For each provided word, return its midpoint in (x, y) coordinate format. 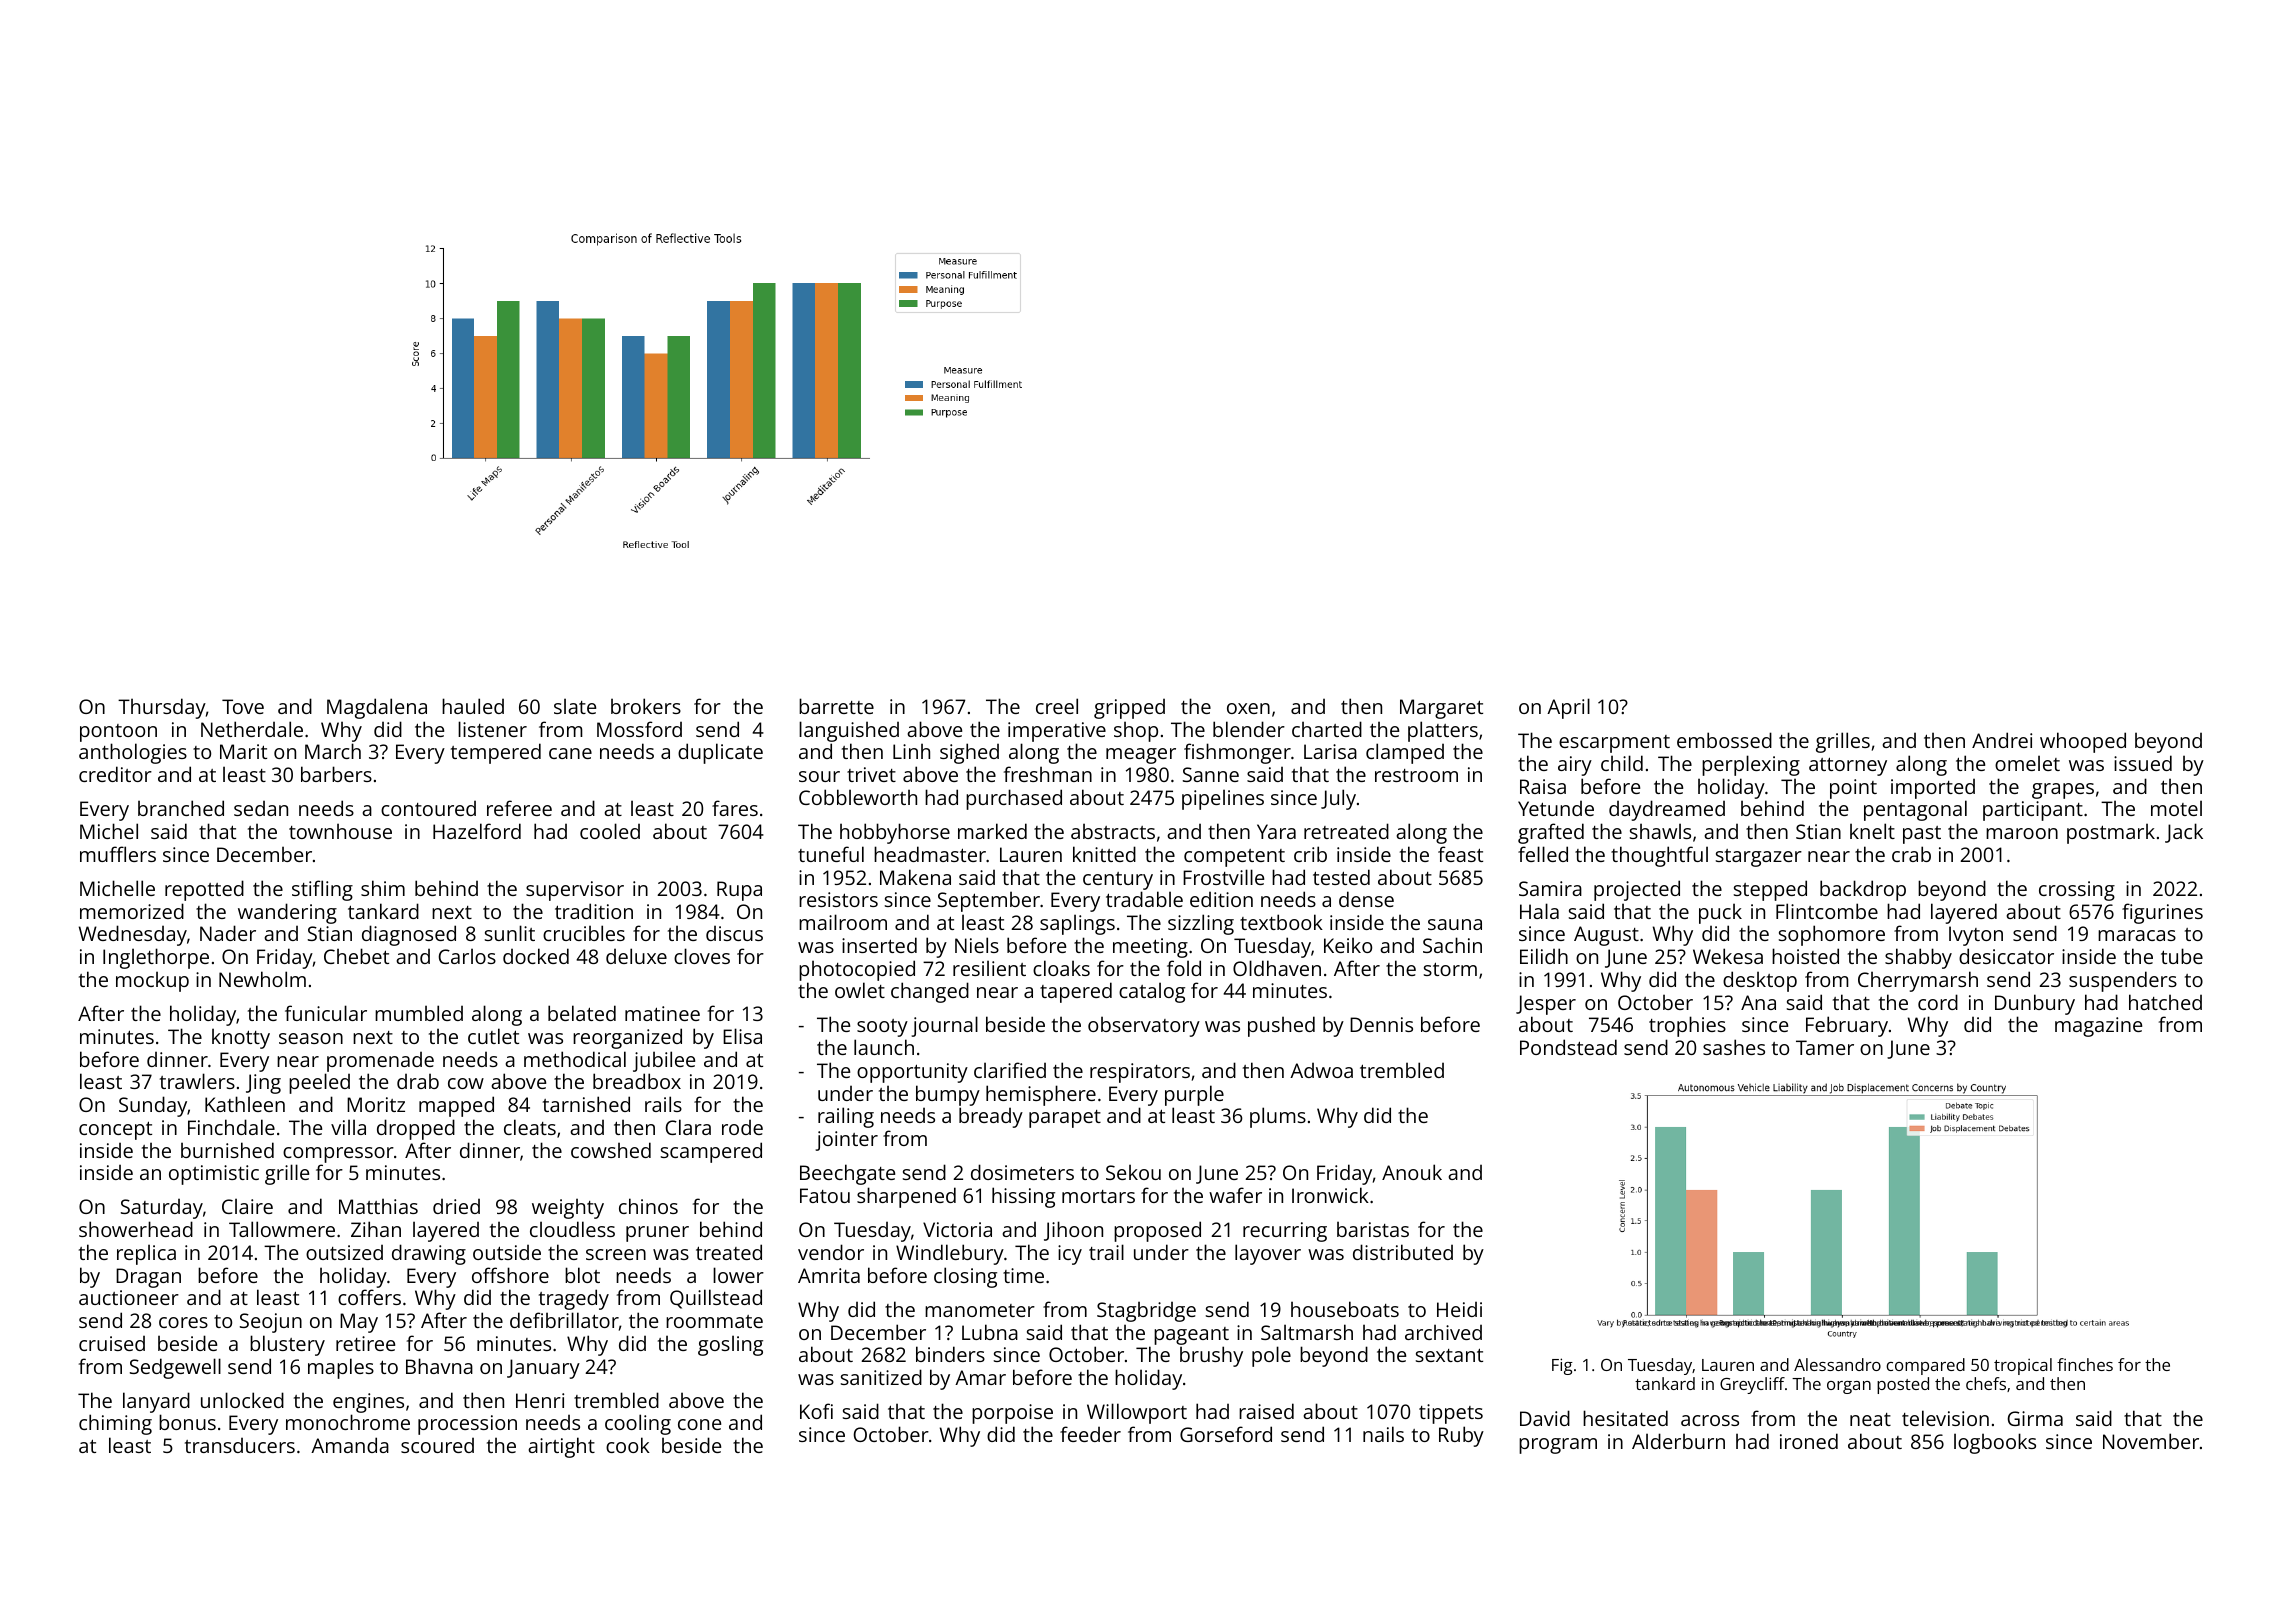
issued (2143, 763)
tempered (496, 753)
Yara (1276, 831)
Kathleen (245, 1104)
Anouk (1412, 1172)
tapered (1076, 992)
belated (582, 1013)
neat (1870, 1419)
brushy (1211, 1356)
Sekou (1133, 1172)
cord (1938, 1002)
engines (368, 1403)
